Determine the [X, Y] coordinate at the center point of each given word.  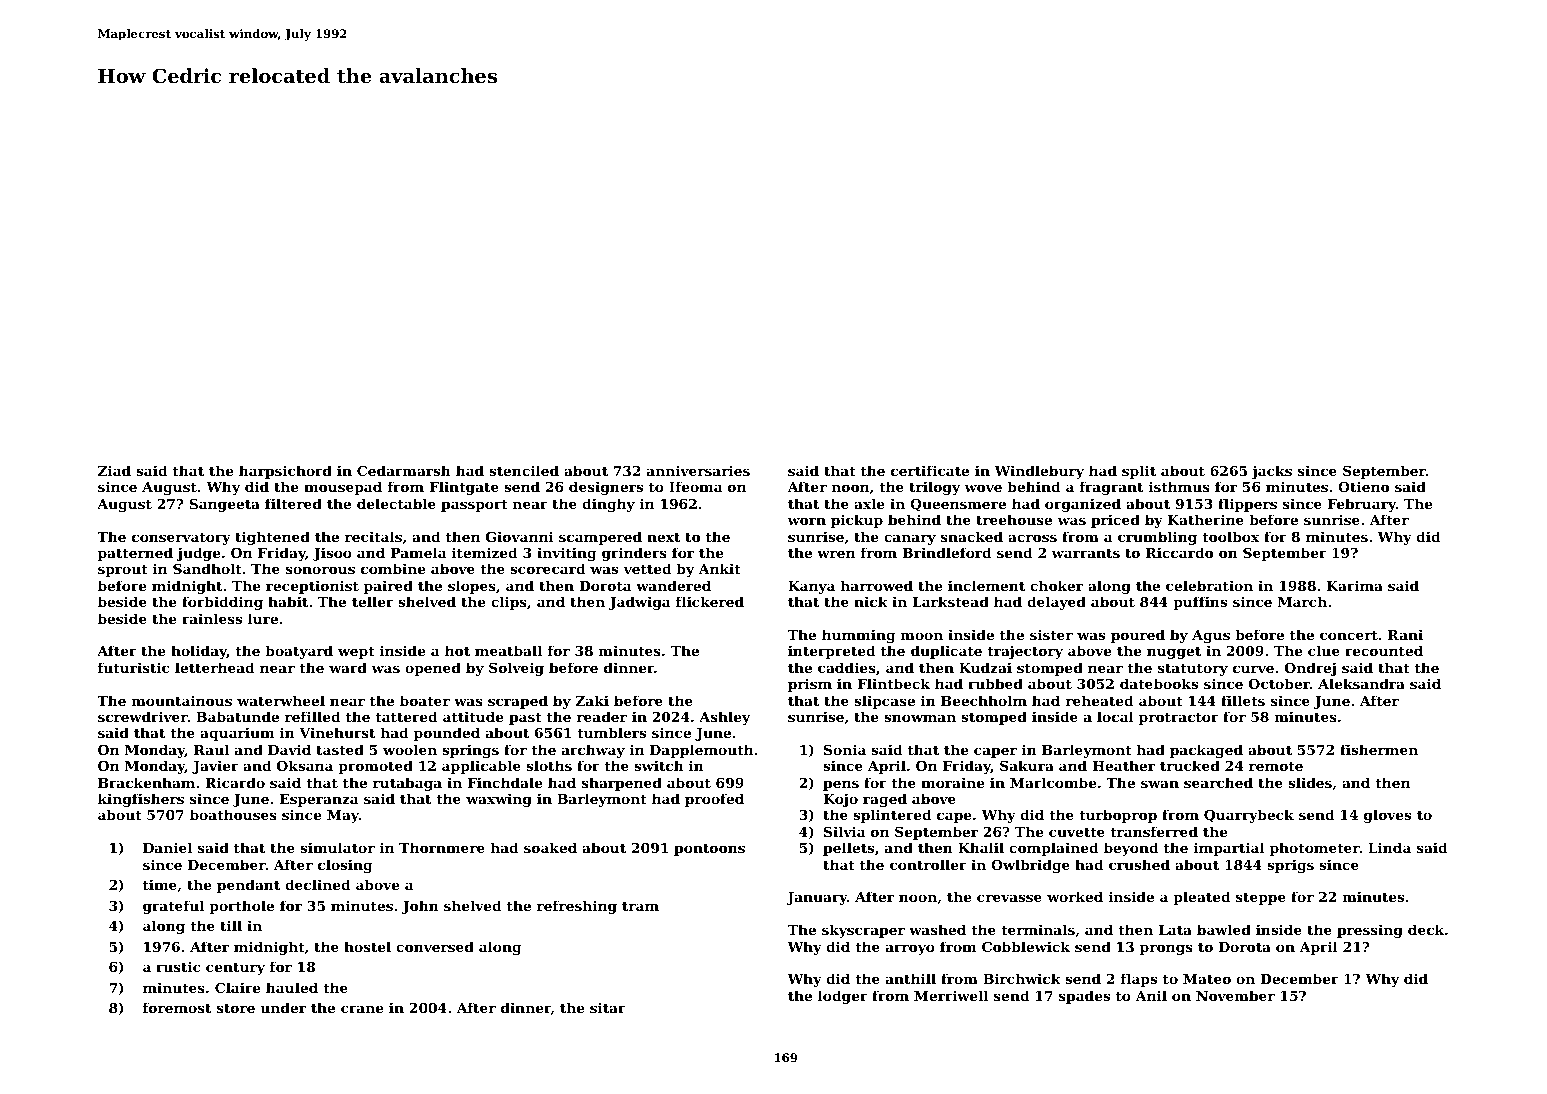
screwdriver [143, 716]
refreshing [577, 907]
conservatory [181, 538]
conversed [435, 946]
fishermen [1379, 749]
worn [807, 521]
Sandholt [207, 568]
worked [1075, 896]
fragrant [1111, 488]
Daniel [167, 847]
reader [602, 716]
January [816, 898]
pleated [1202, 898]
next [663, 537]
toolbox [1231, 536]
